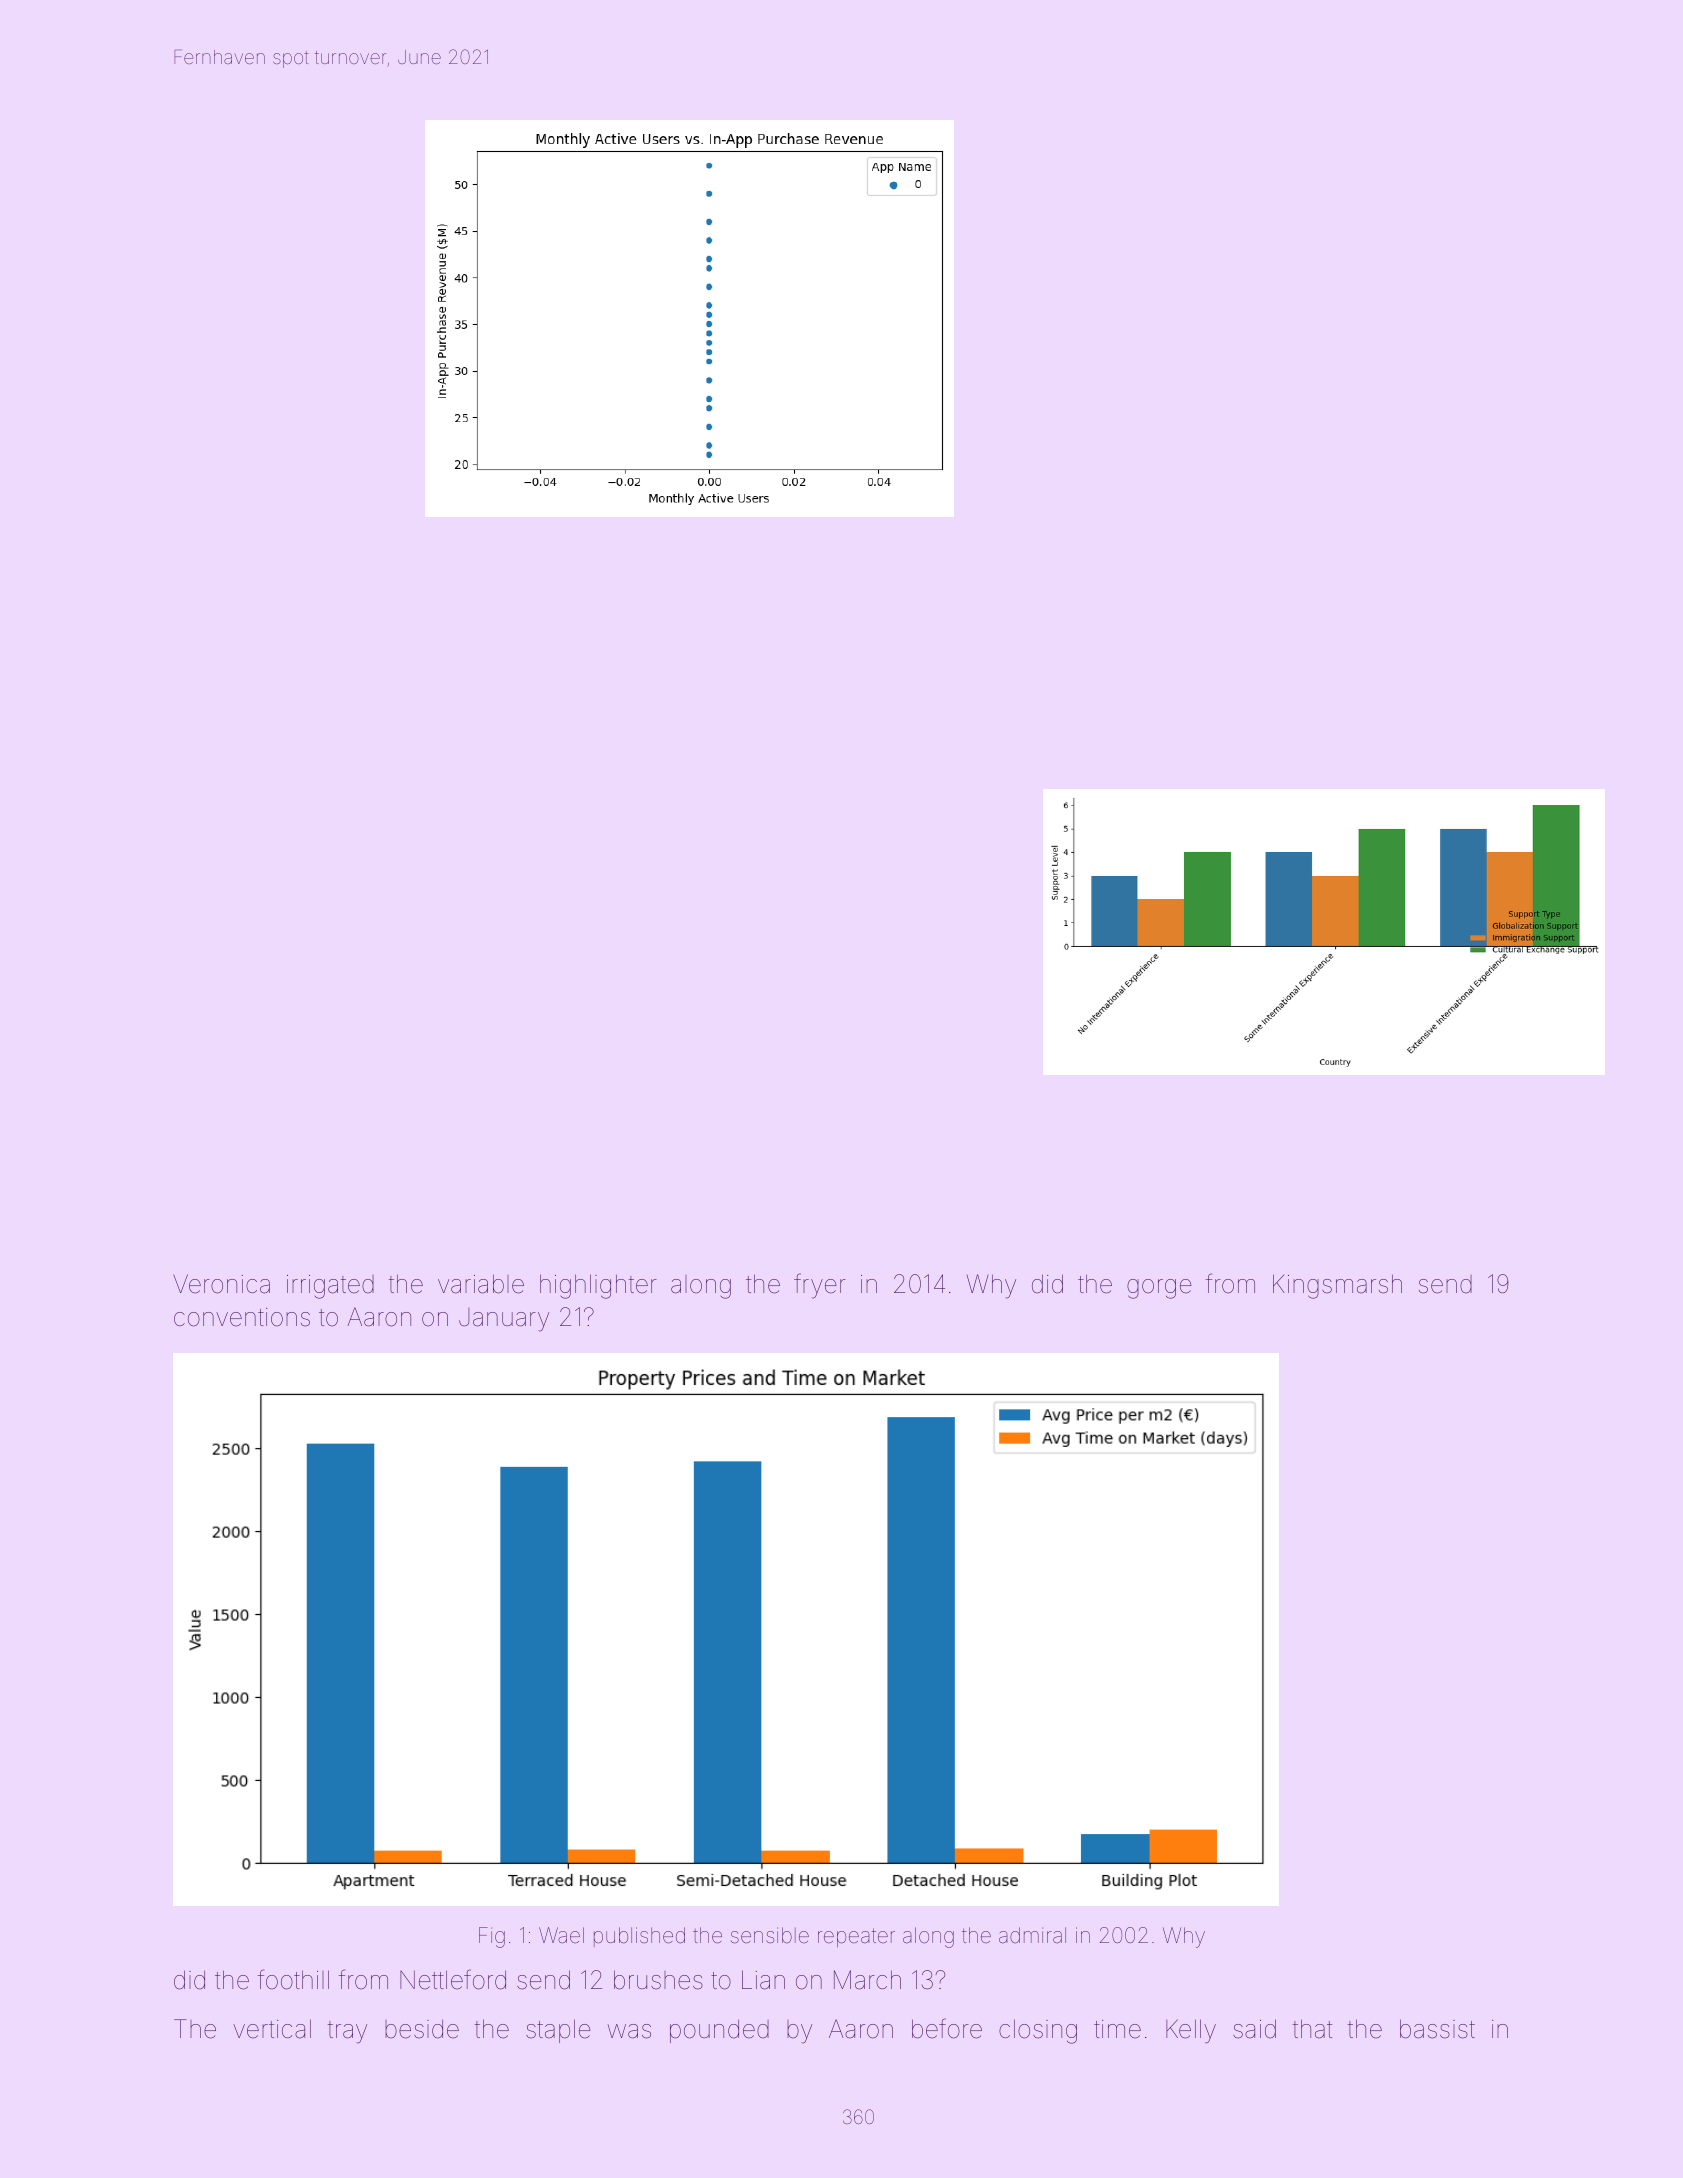 This screenshot has height=2178, width=1683. What do you see at coordinates (947, 2028) in the screenshot?
I see `before` at bounding box center [947, 2028].
